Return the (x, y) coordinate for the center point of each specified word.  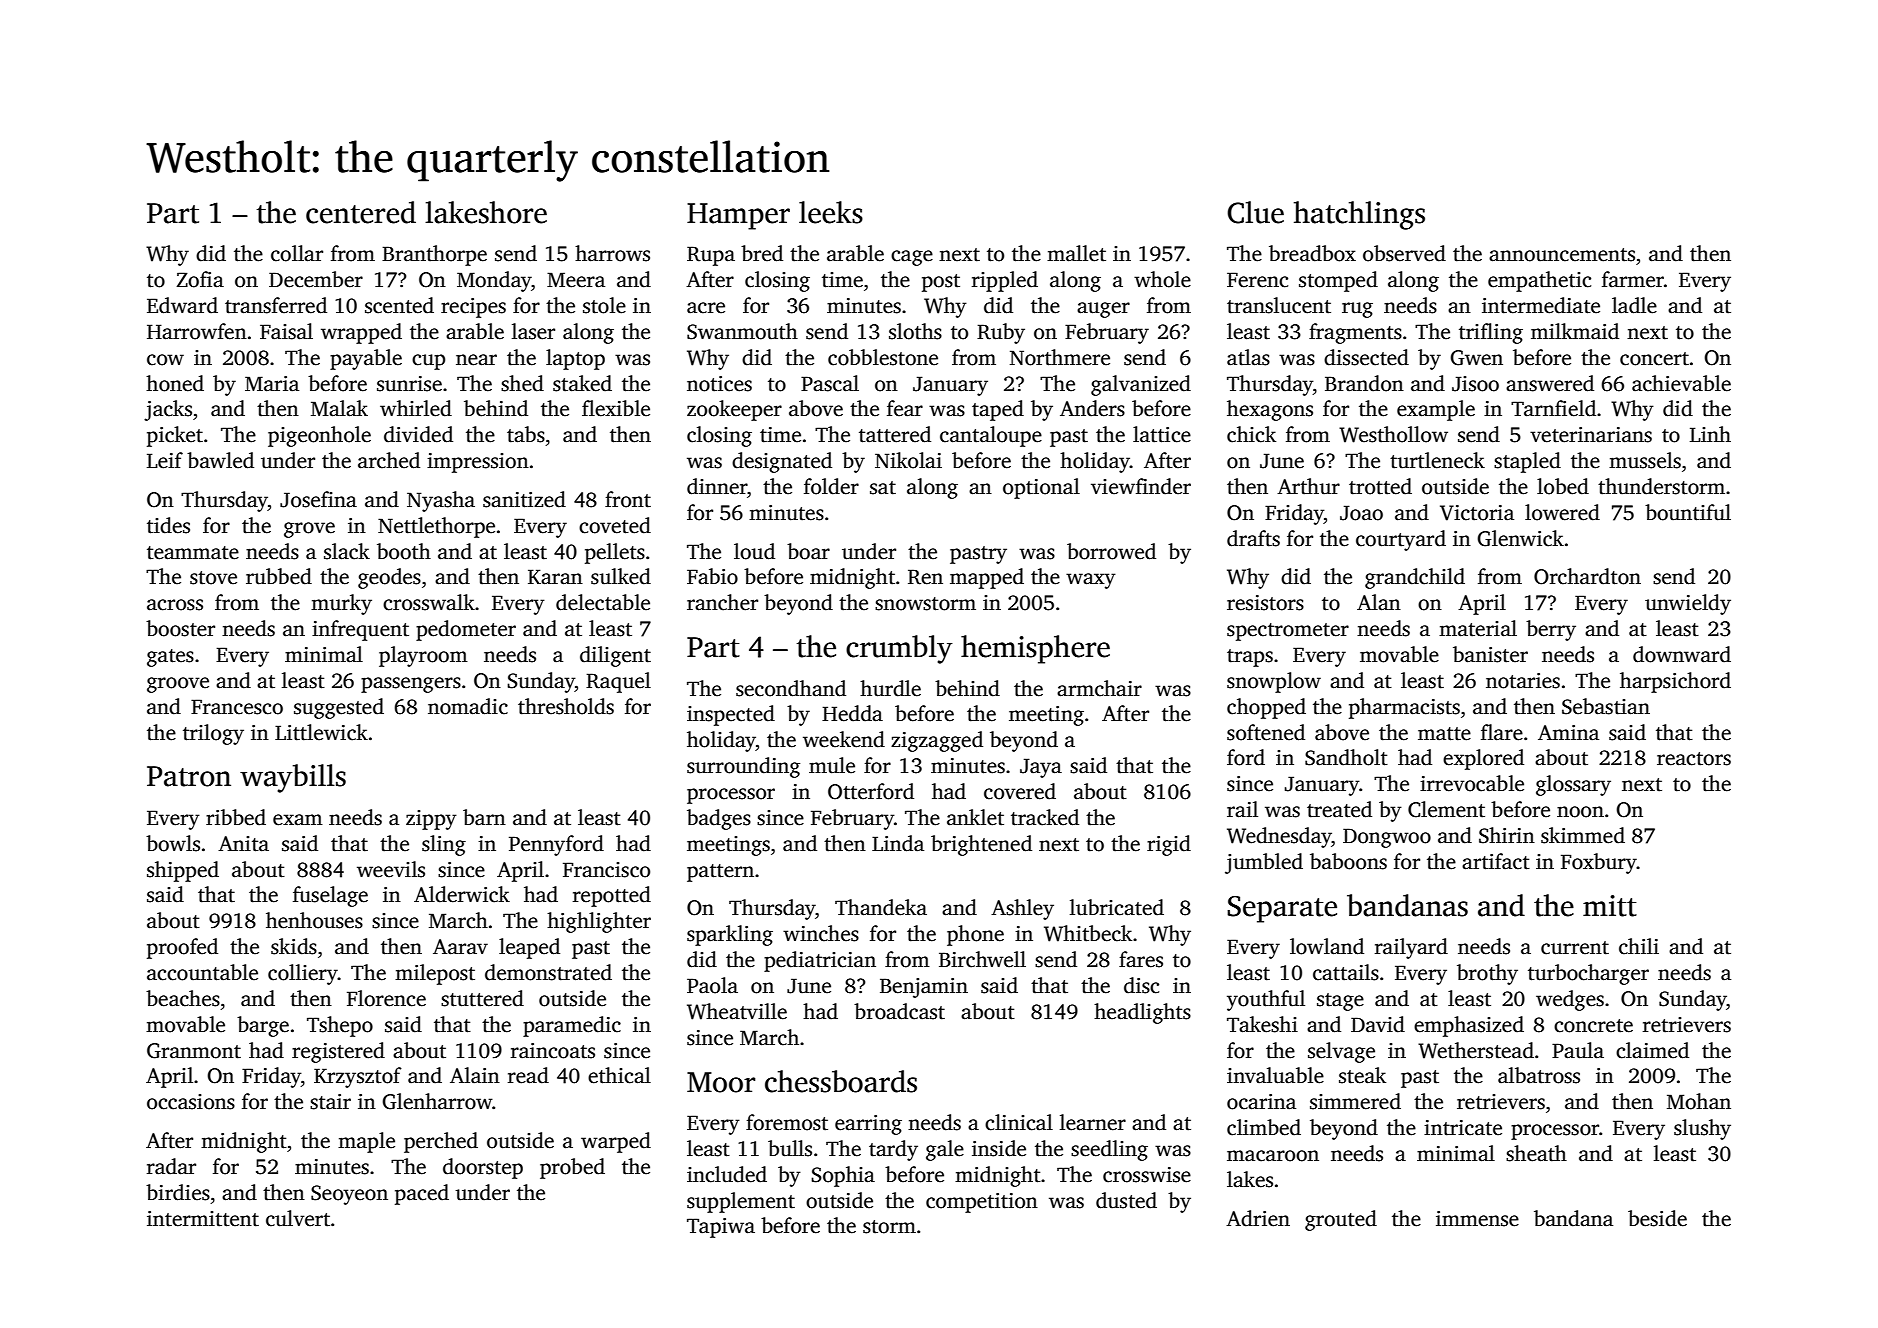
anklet (975, 817)
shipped (183, 871)
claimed (1652, 1050)
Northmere (1060, 357)
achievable (1681, 383)
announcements (1562, 255)
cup (428, 362)
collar (297, 253)
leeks (831, 212)
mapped (987, 578)
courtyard (1401, 540)
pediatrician (820, 961)
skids (294, 946)
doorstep (483, 1168)
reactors (1694, 759)
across (175, 605)
